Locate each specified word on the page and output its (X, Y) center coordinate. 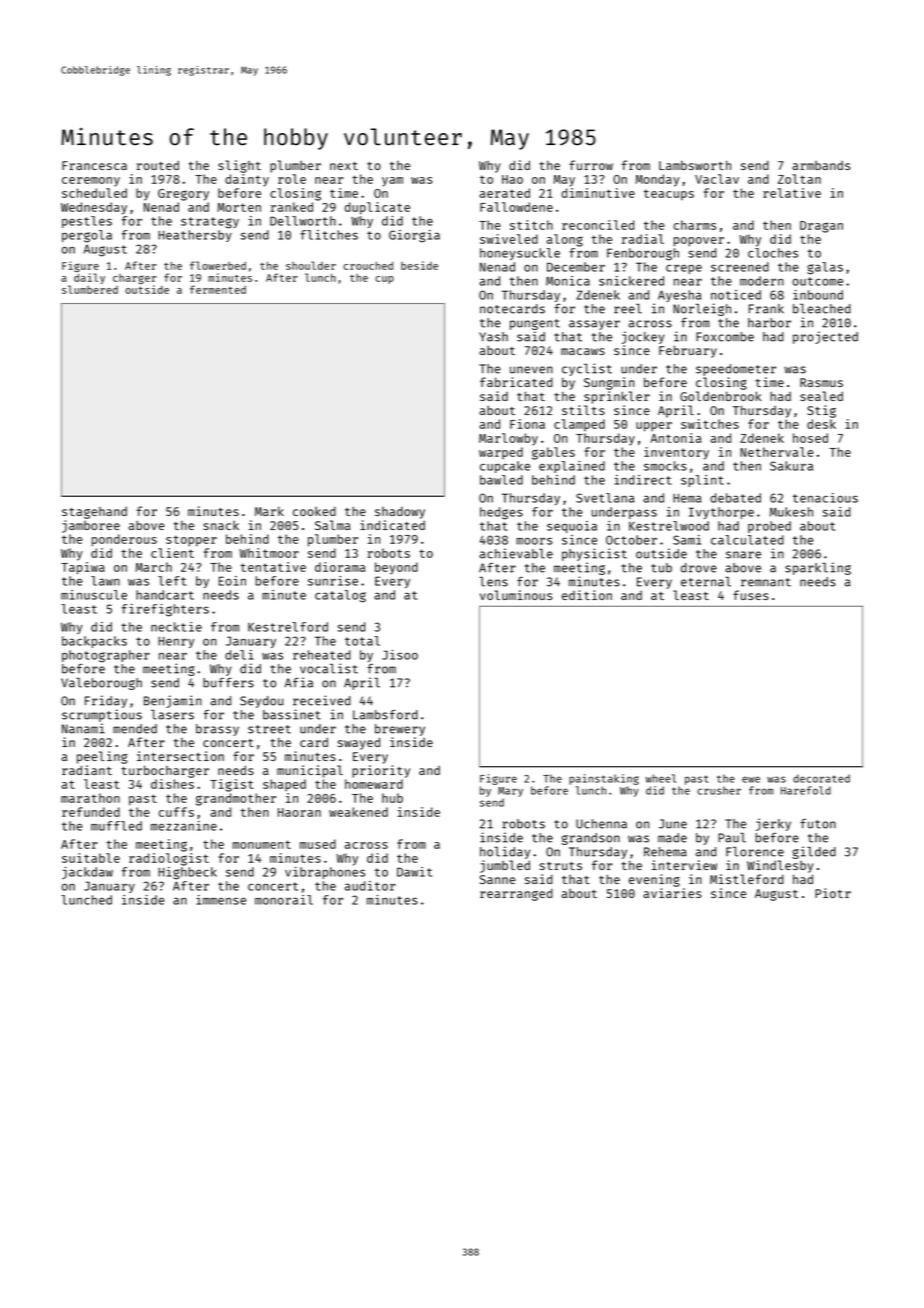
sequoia (572, 527)
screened (740, 267)
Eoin (232, 581)
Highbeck (187, 873)
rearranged (516, 894)
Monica (568, 281)
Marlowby (508, 439)
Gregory (183, 195)
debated (735, 498)
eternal (706, 581)
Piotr (833, 893)
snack (221, 525)
